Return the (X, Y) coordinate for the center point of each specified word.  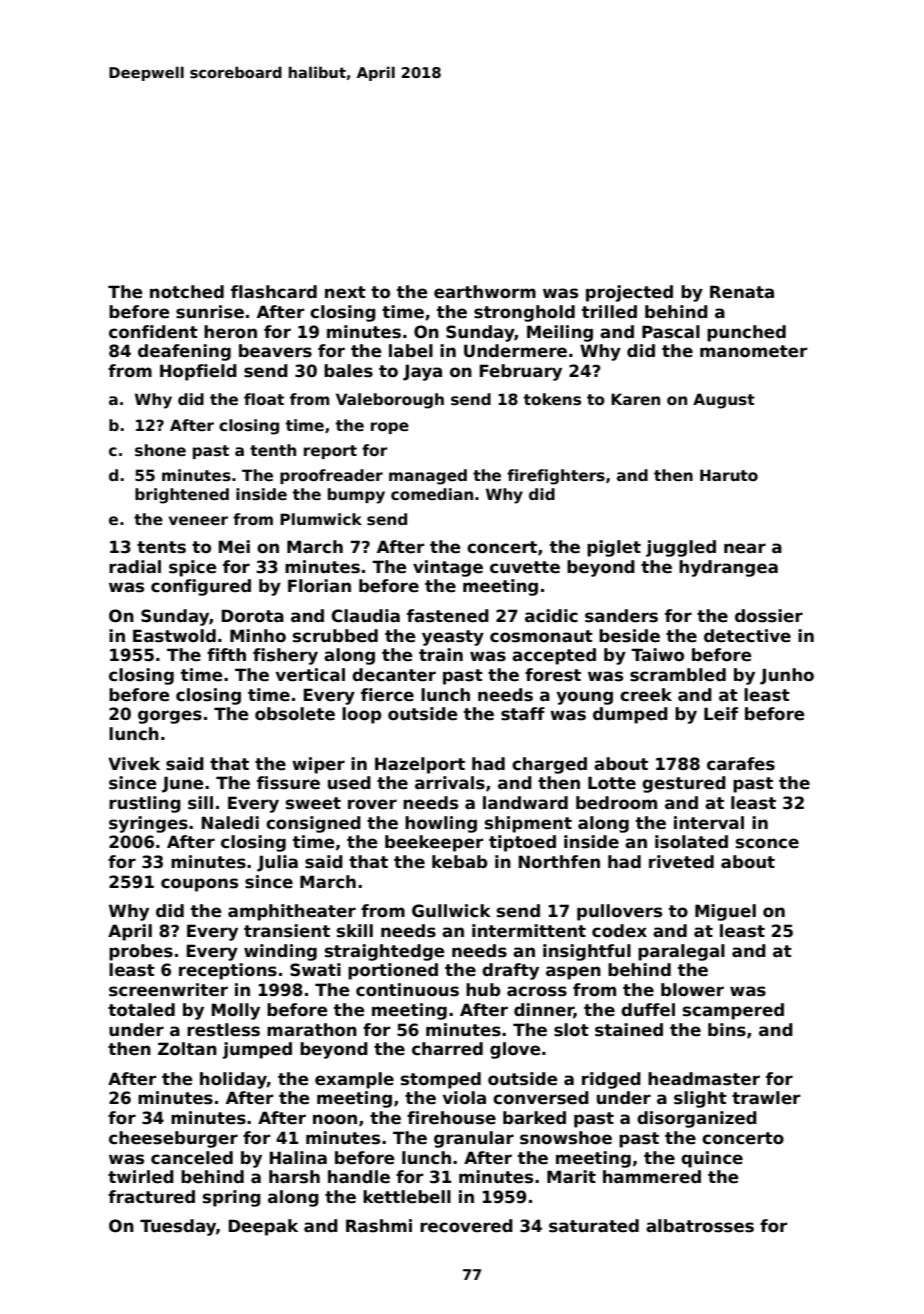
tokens (552, 399)
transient (287, 931)
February (521, 372)
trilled (609, 312)
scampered (733, 1011)
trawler (766, 1098)
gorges (170, 717)
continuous (407, 990)
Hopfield (198, 372)
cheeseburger (173, 1139)
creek (646, 695)
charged (549, 765)
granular (474, 1139)
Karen (635, 399)
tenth (273, 450)
